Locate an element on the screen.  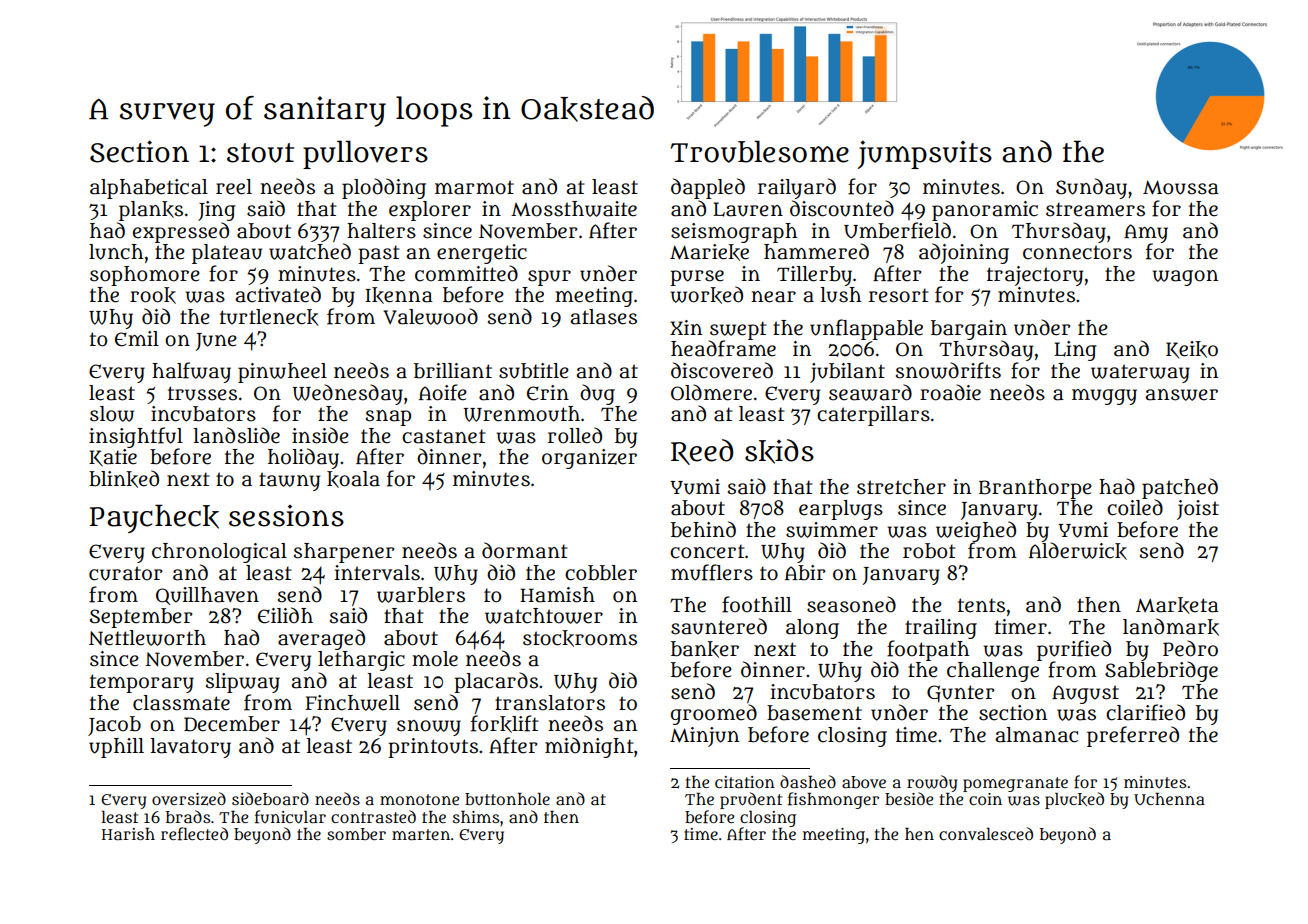
rowdy is located at coordinates (932, 783).
